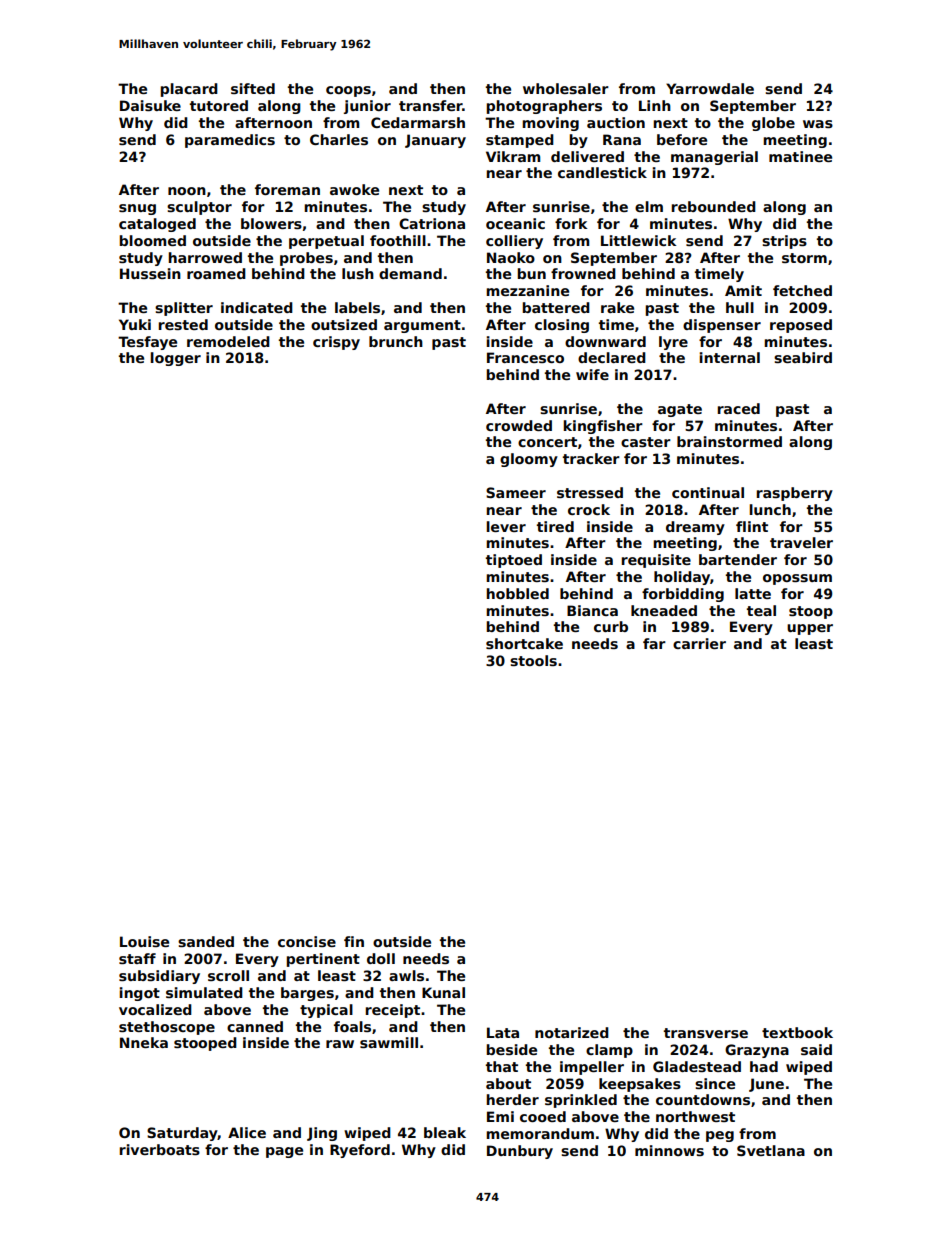 Image resolution: width=952 pixels, height=1233 pixels. Describe the element at coordinates (392, 1011) in the screenshot. I see `receipt` at that location.
